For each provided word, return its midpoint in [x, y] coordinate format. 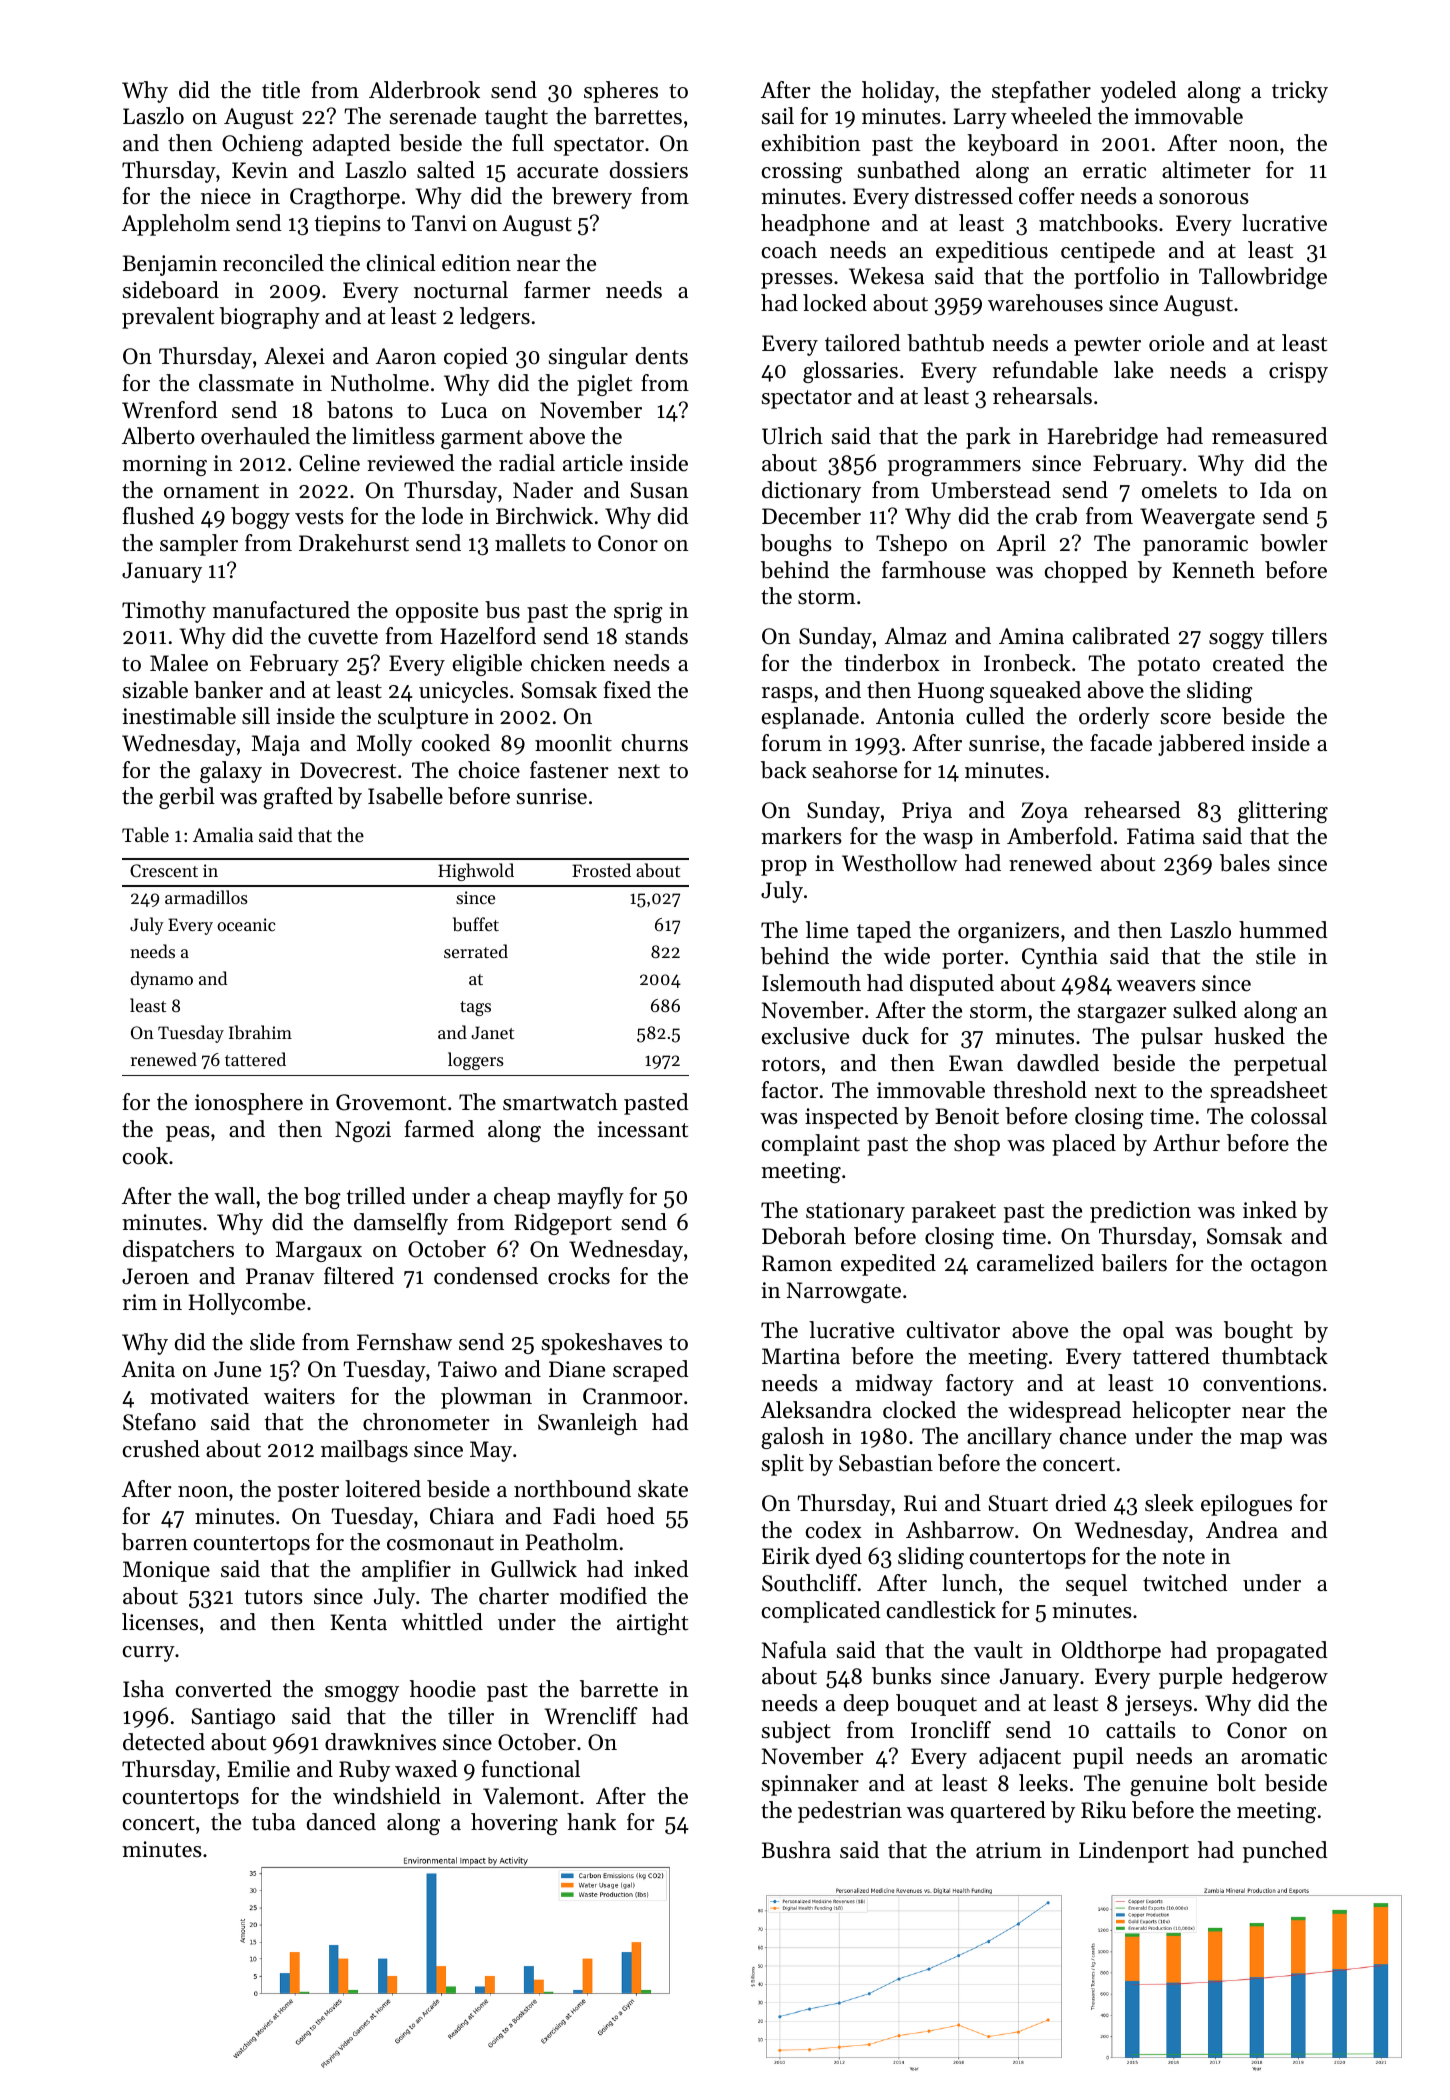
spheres [621, 92]
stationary [855, 1212]
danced [341, 1822]
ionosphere [249, 1104]
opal [1143, 1332]
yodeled [1138, 92]
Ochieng [262, 145]
